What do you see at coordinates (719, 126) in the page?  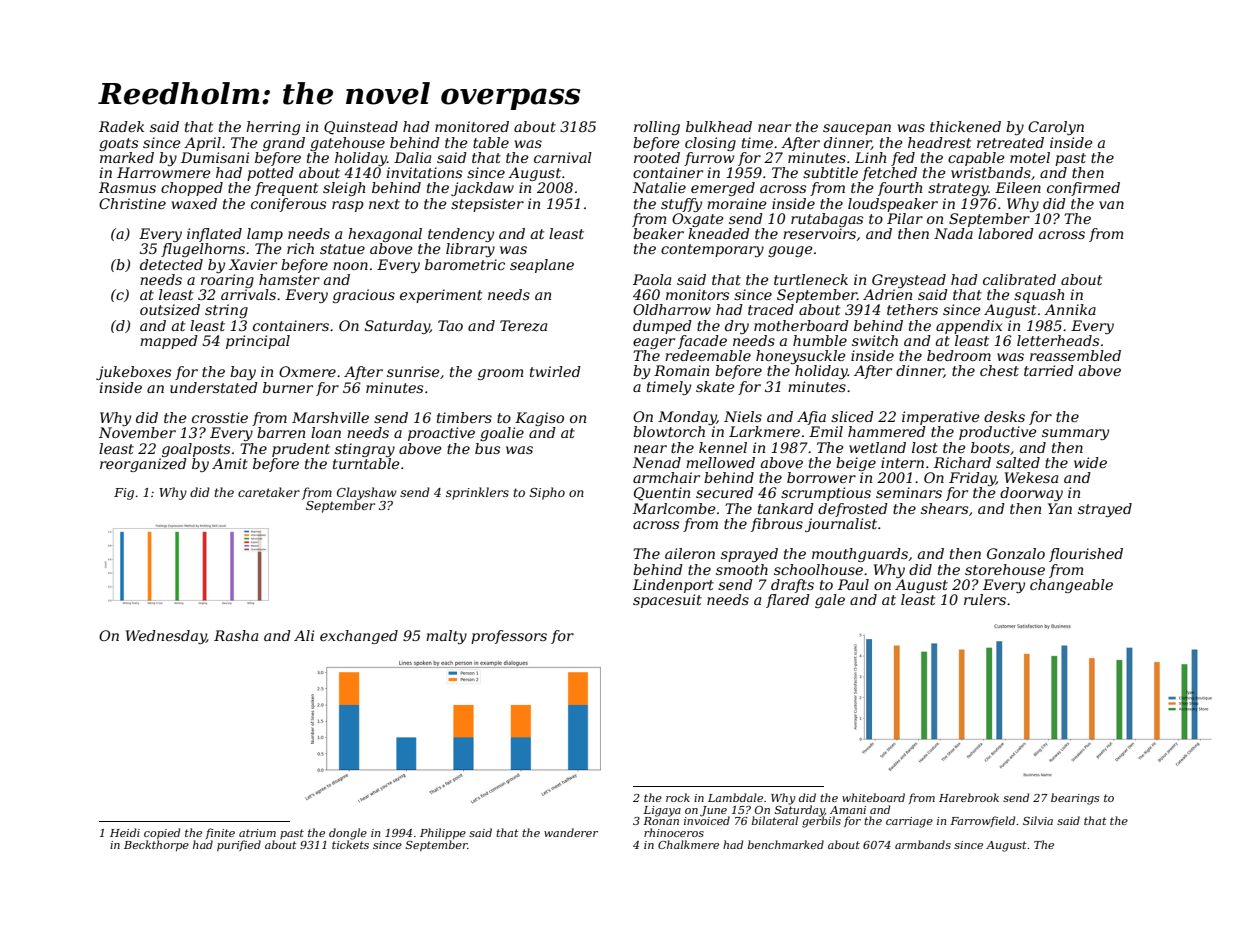 I see `bulkhead` at bounding box center [719, 126].
